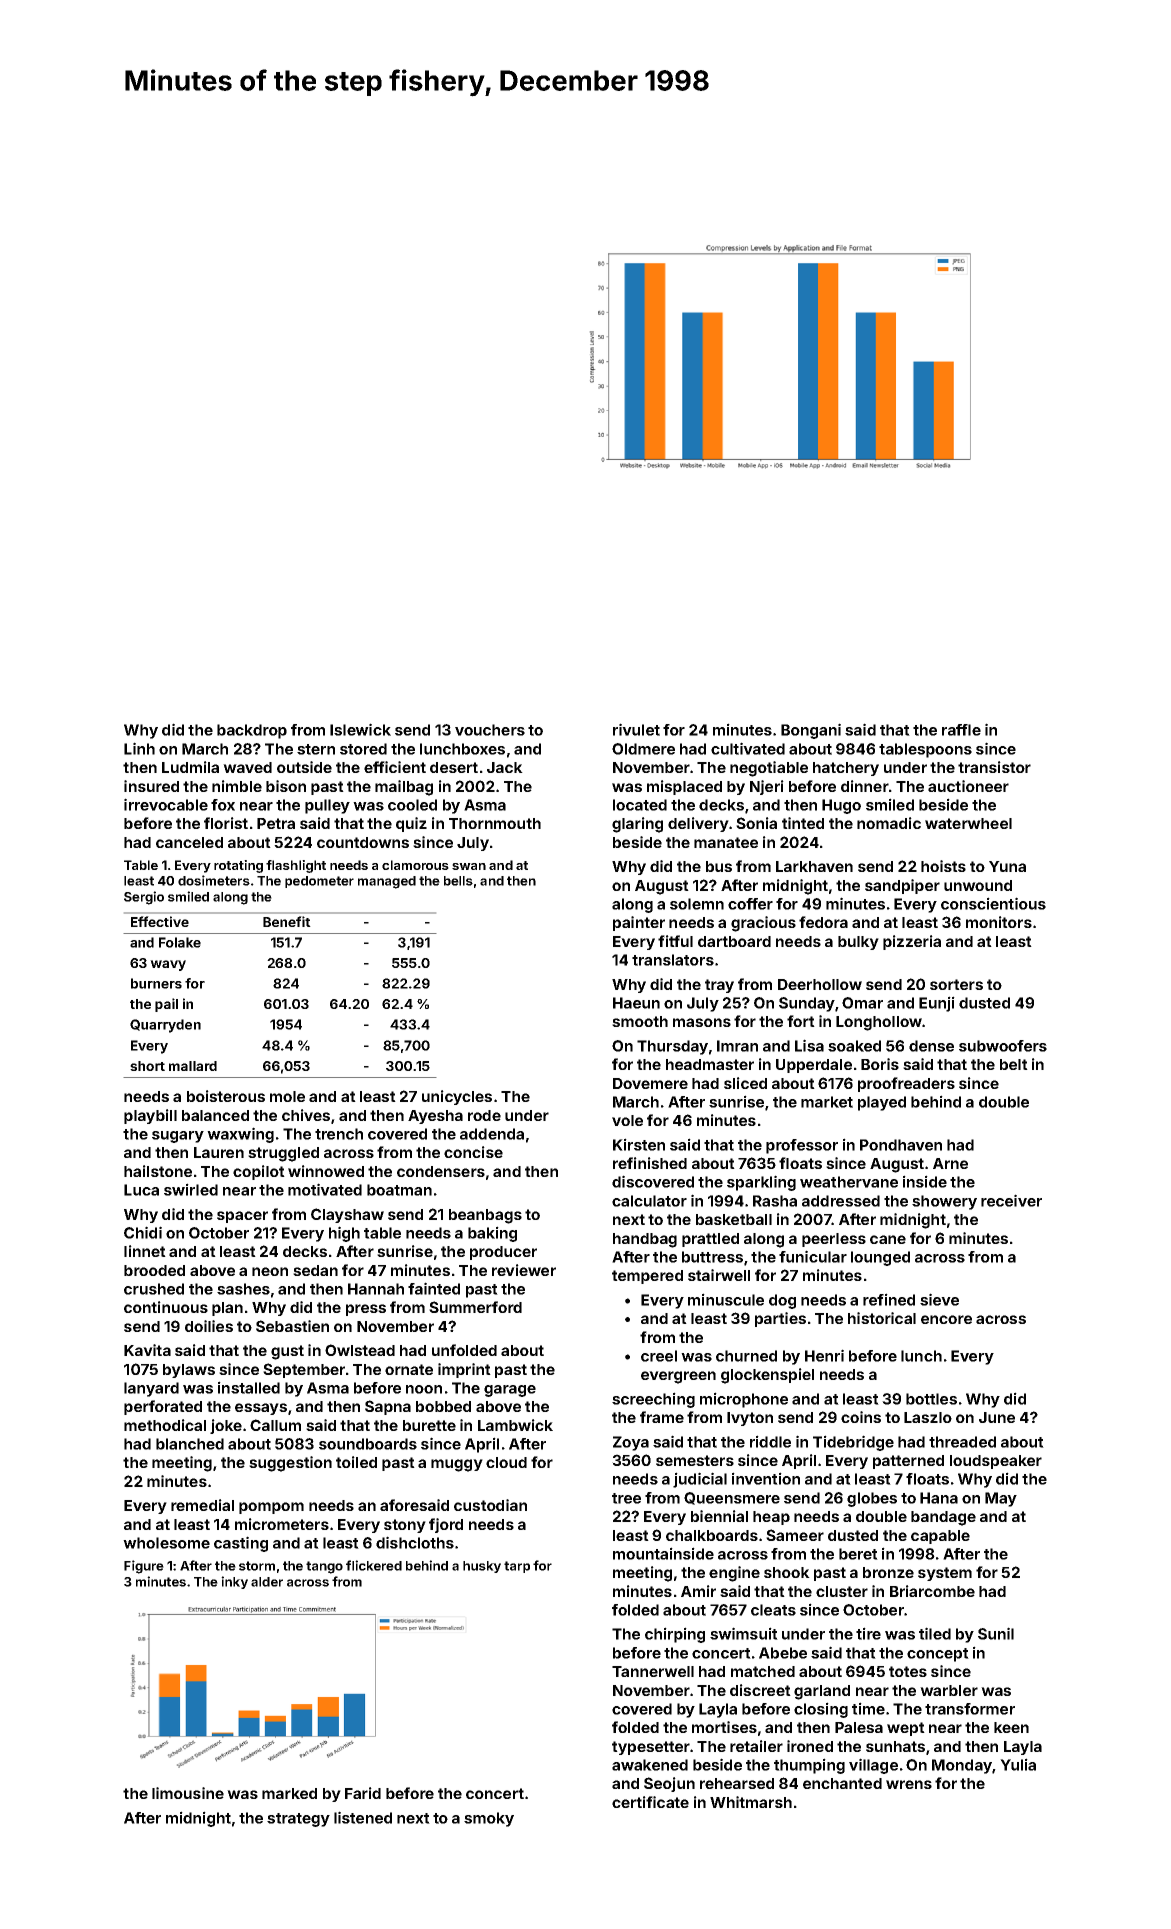 The width and height of the document is (1171, 1929). What do you see at coordinates (292, 1326) in the document?
I see `Sebastien` at bounding box center [292, 1326].
